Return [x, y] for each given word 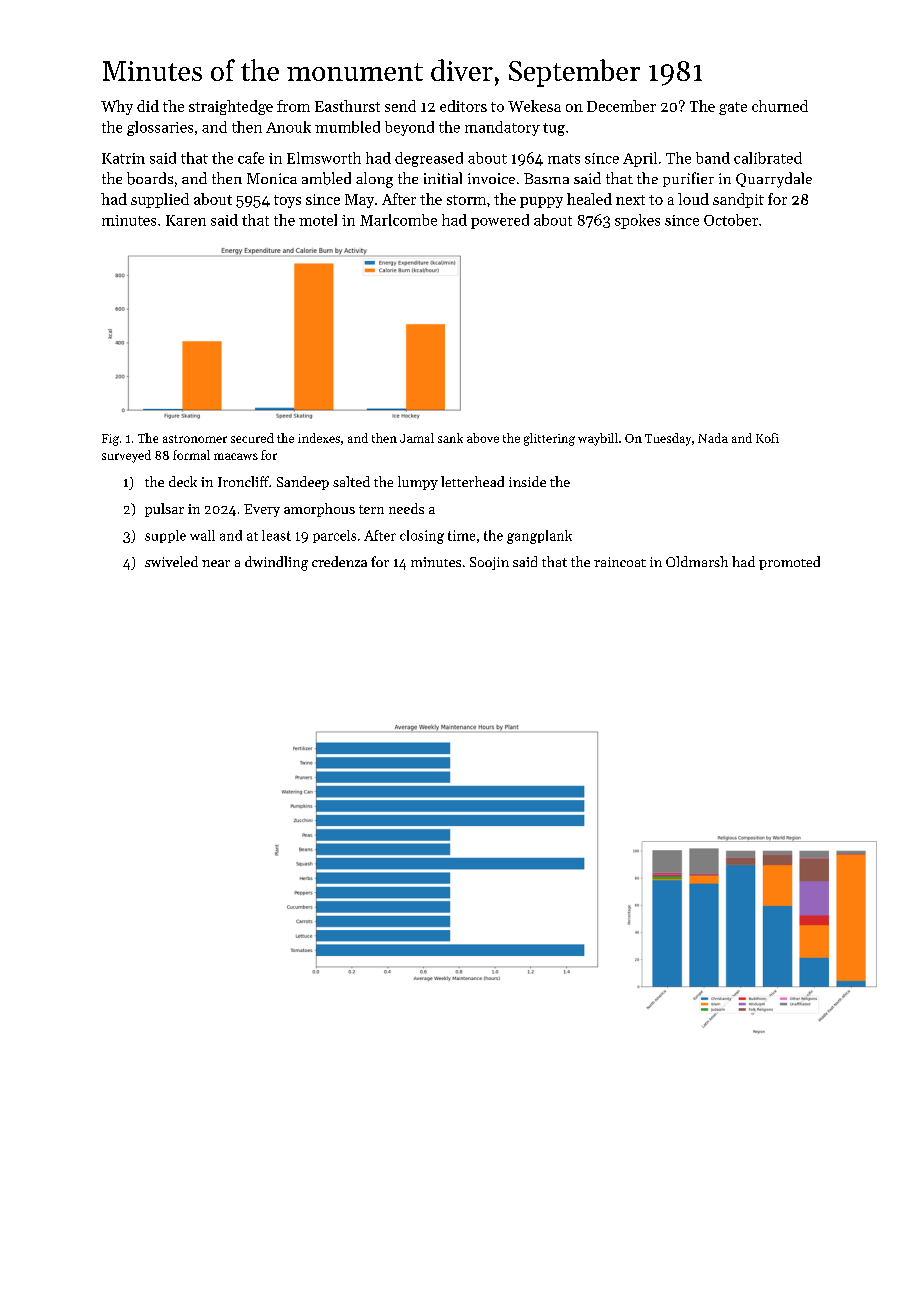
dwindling [276, 563]
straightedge [231, 107]
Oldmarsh [697, 561]
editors [463, 106]
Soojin [489, 563]
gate [733, 108]
